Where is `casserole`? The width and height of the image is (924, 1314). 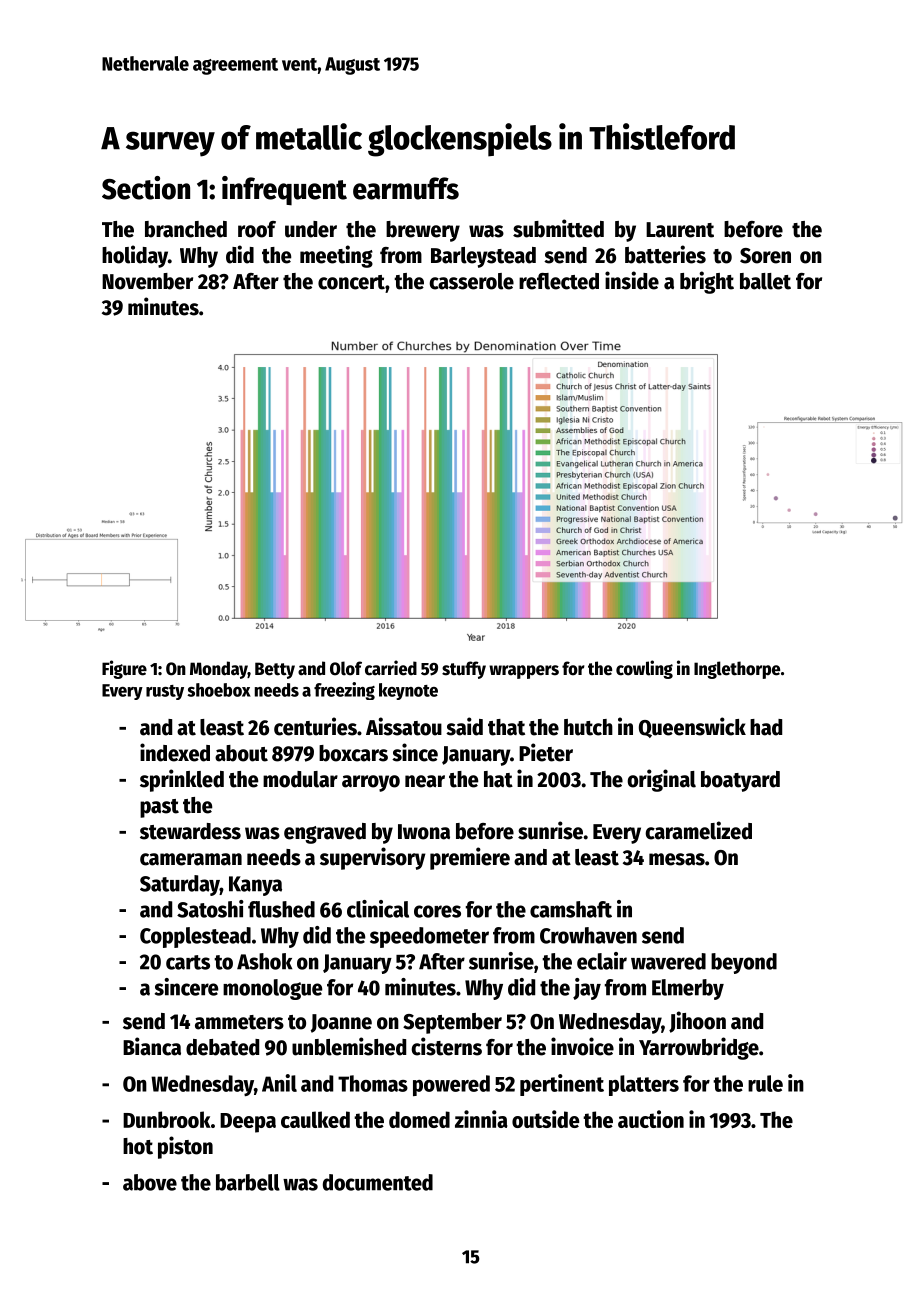 casserole is located at coordinates (471, 281).
